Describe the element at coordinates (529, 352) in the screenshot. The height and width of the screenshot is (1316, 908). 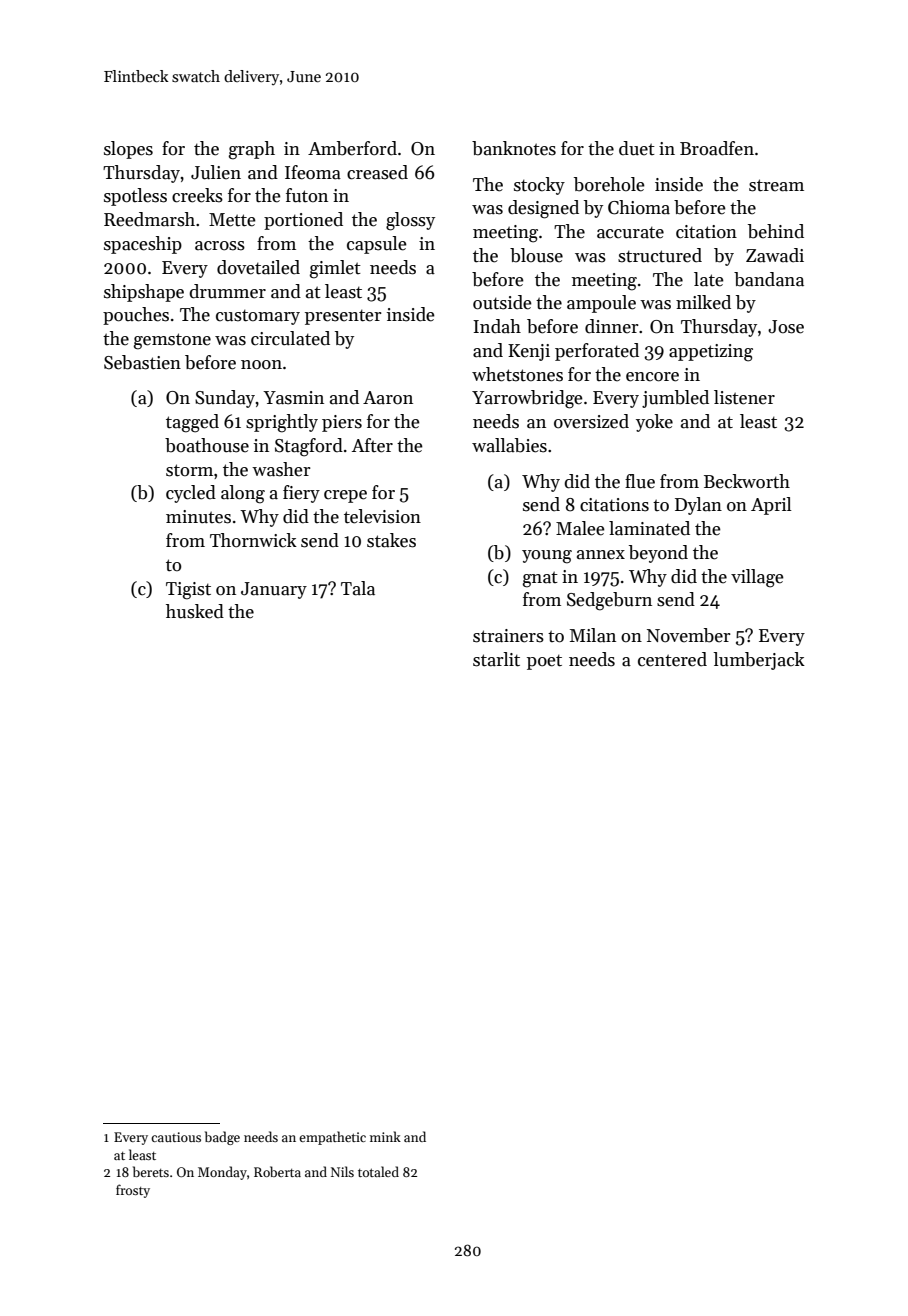
I see `Kenji` at that location.
